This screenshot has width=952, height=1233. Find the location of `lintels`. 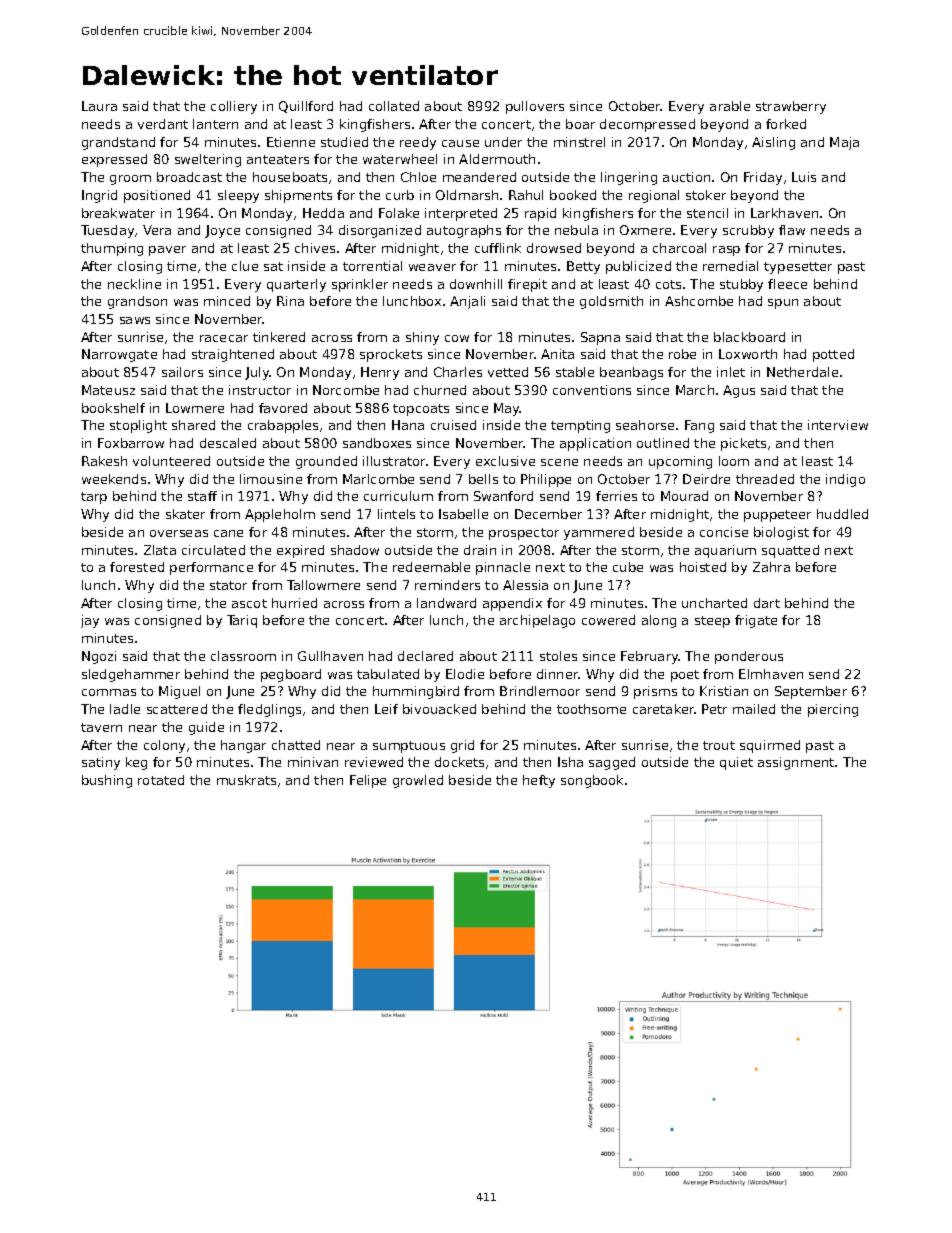

lintels is located at coordinates (396, 514).
